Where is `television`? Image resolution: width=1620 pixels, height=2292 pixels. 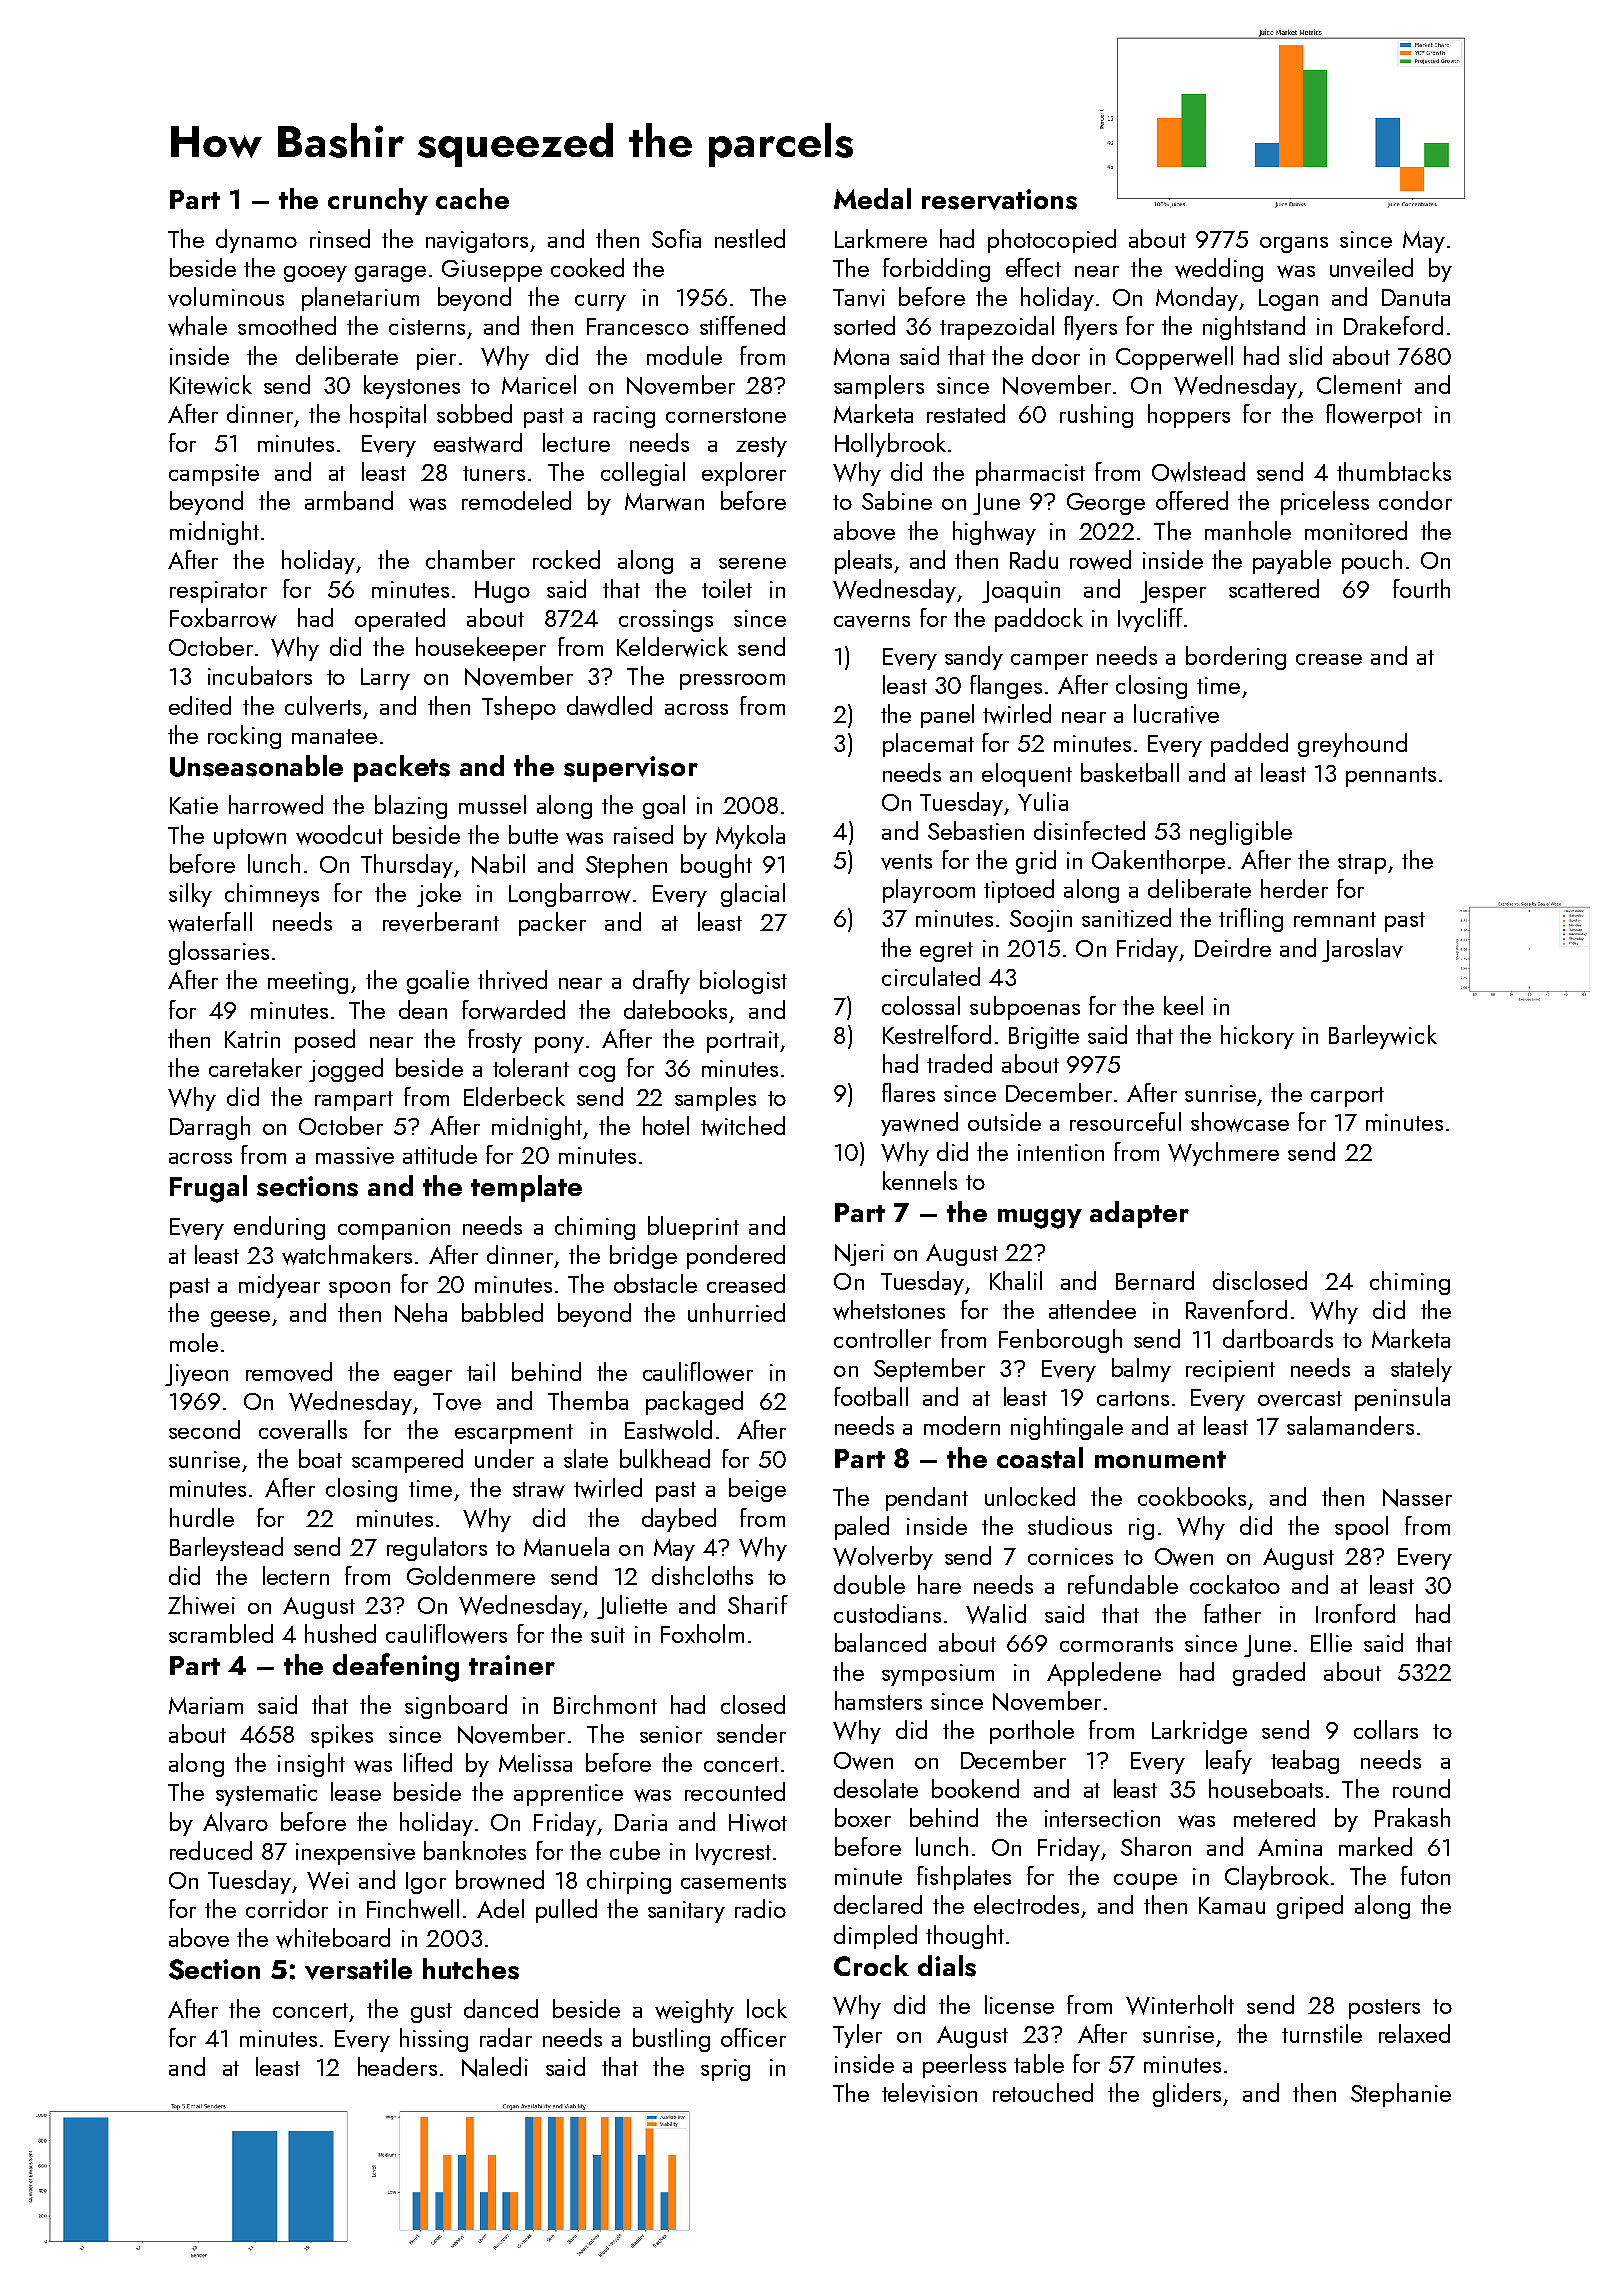
television is located at coordinates (929, 2093).
